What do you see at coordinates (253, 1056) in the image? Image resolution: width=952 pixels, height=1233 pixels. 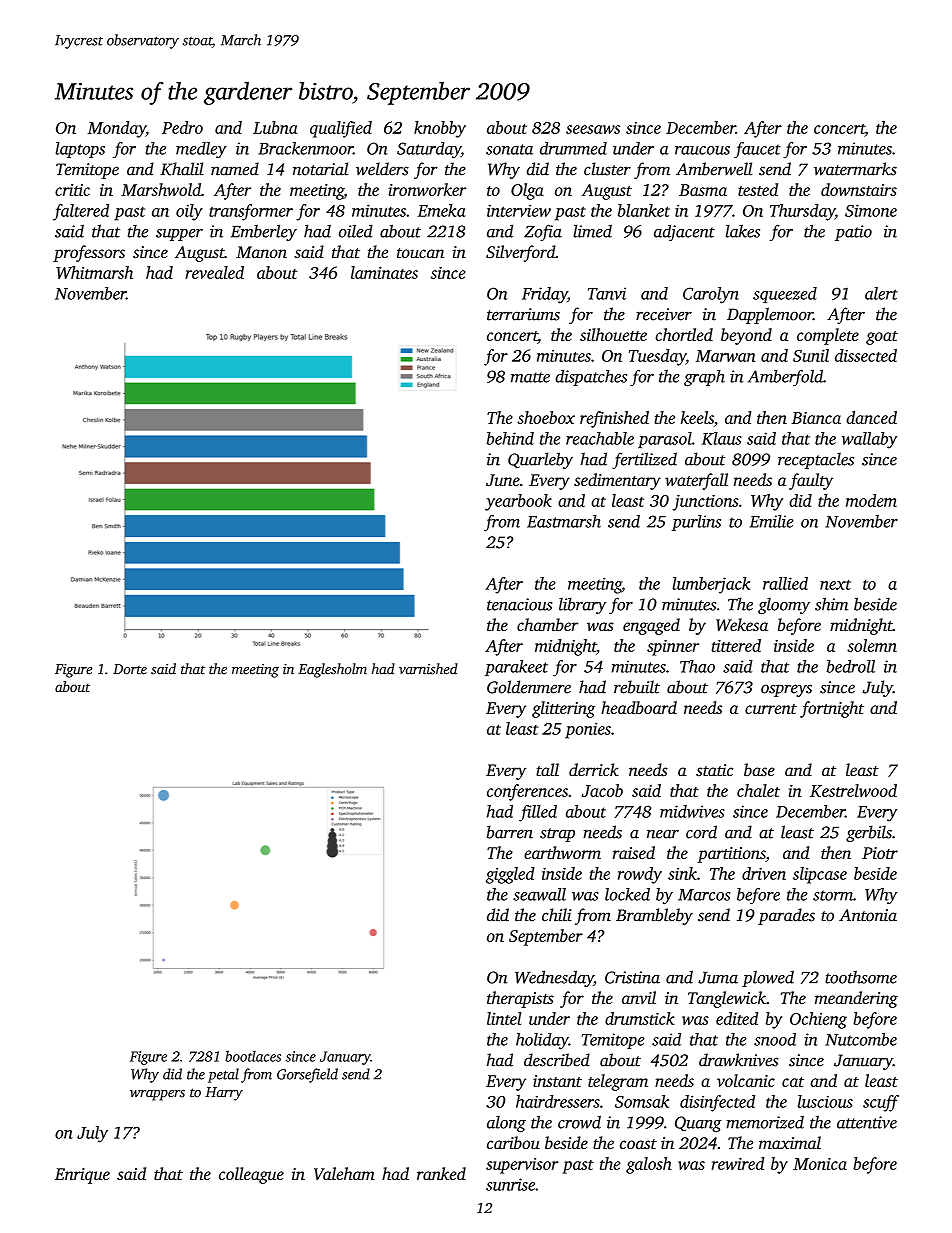 I see `bootlaces` at bounding box center [253, 1056].
